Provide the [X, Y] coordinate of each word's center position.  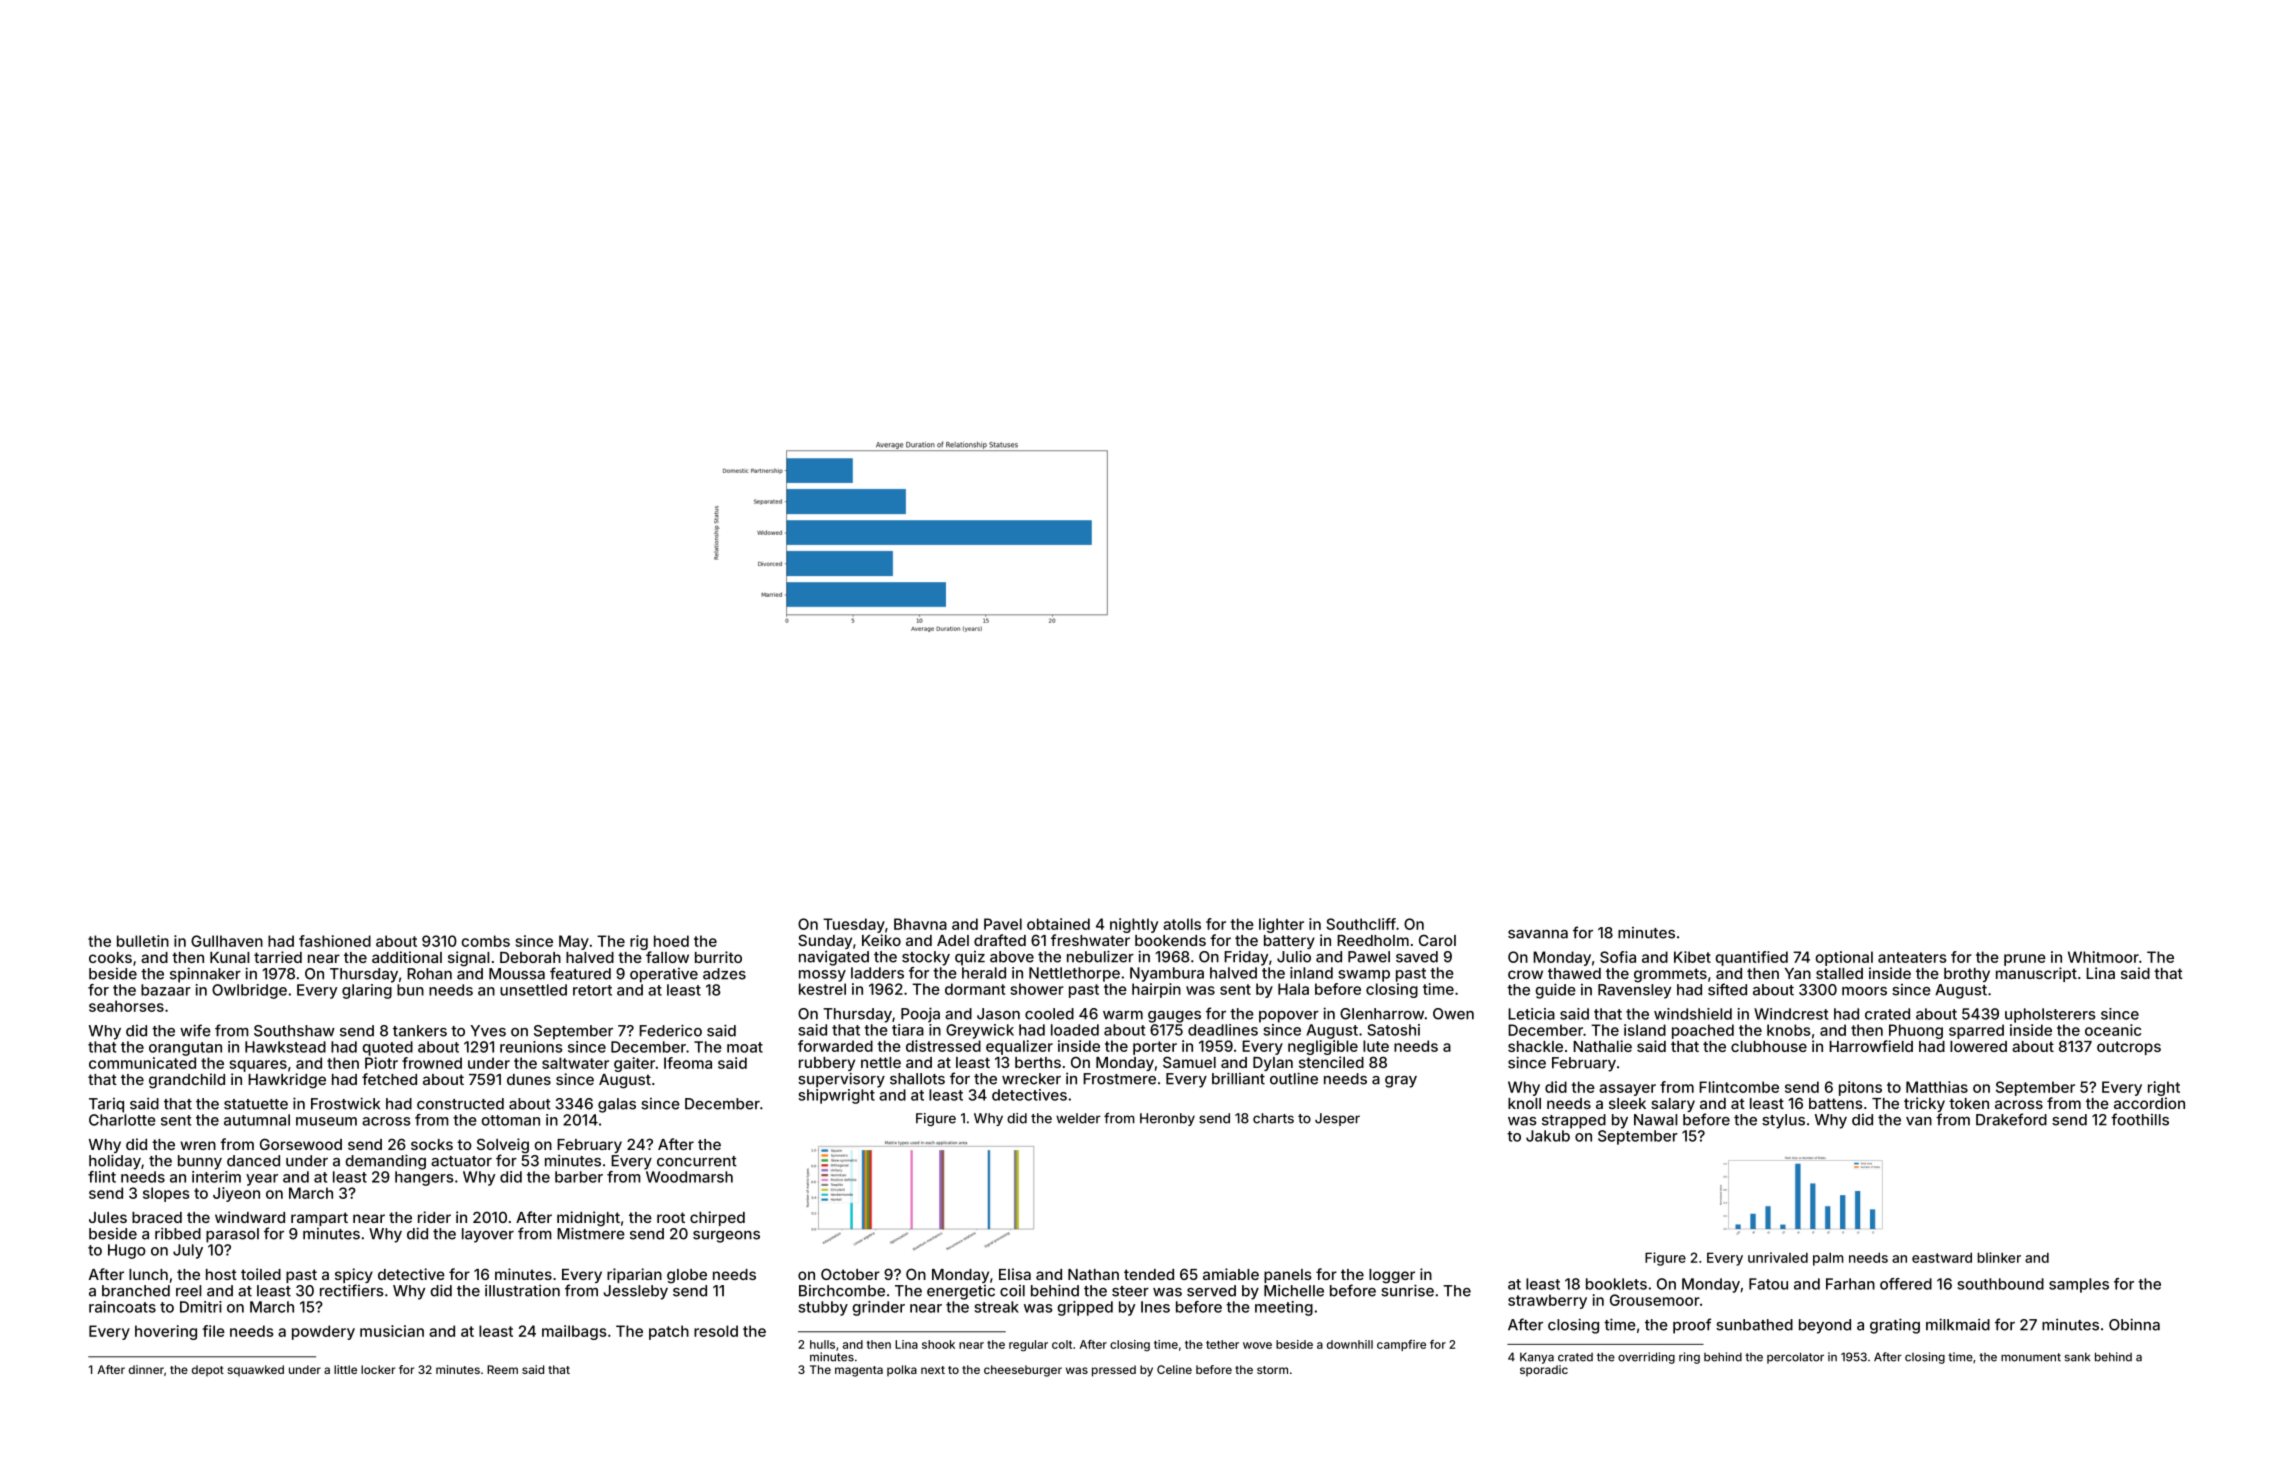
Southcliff [1361, 924]
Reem [502, 1369]
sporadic [1544, 1371]
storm [1272, 1370]
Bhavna [920, 924]
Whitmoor [2103, 957]
